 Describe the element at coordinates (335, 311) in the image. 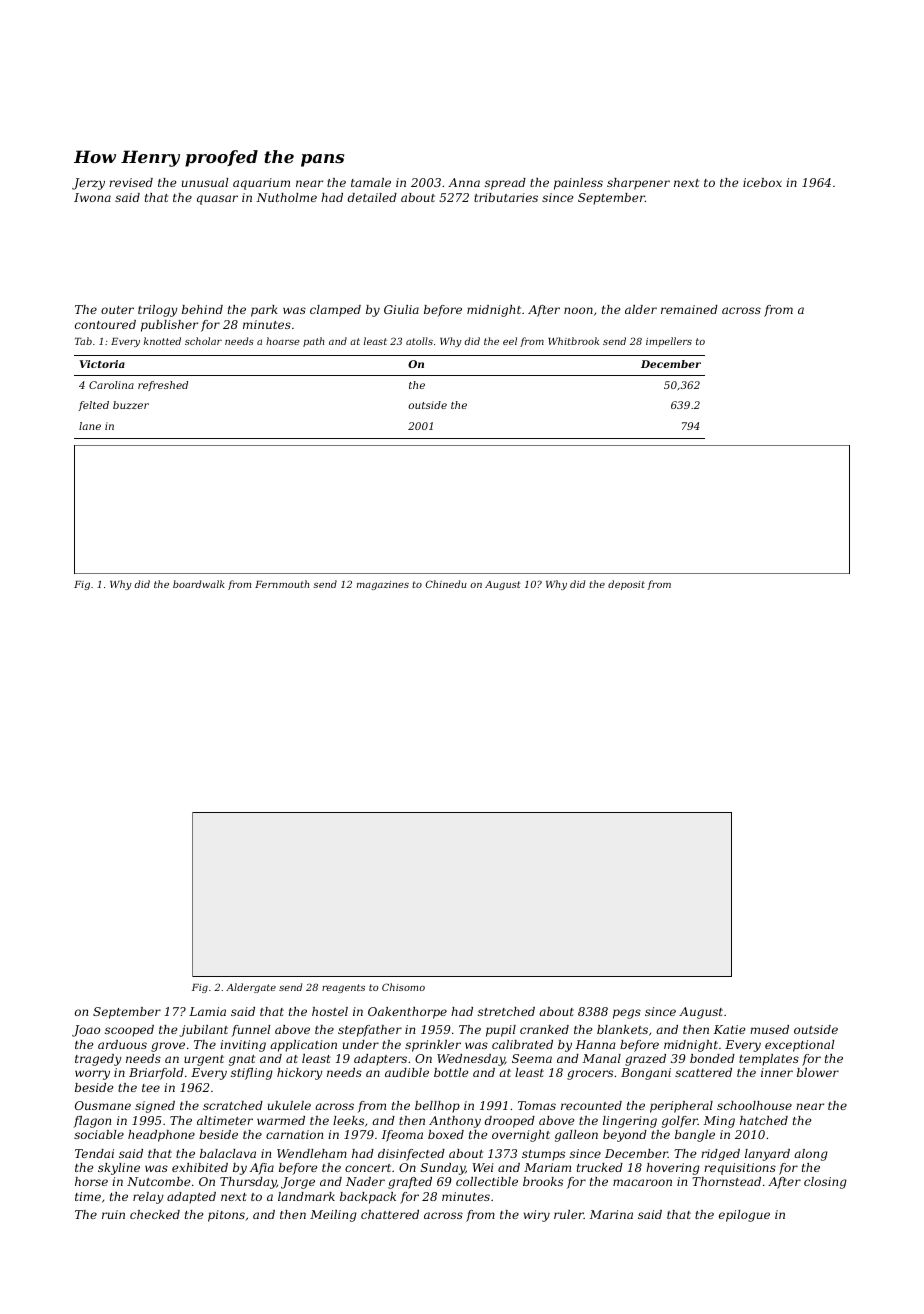

I see `clamped` at that location.
